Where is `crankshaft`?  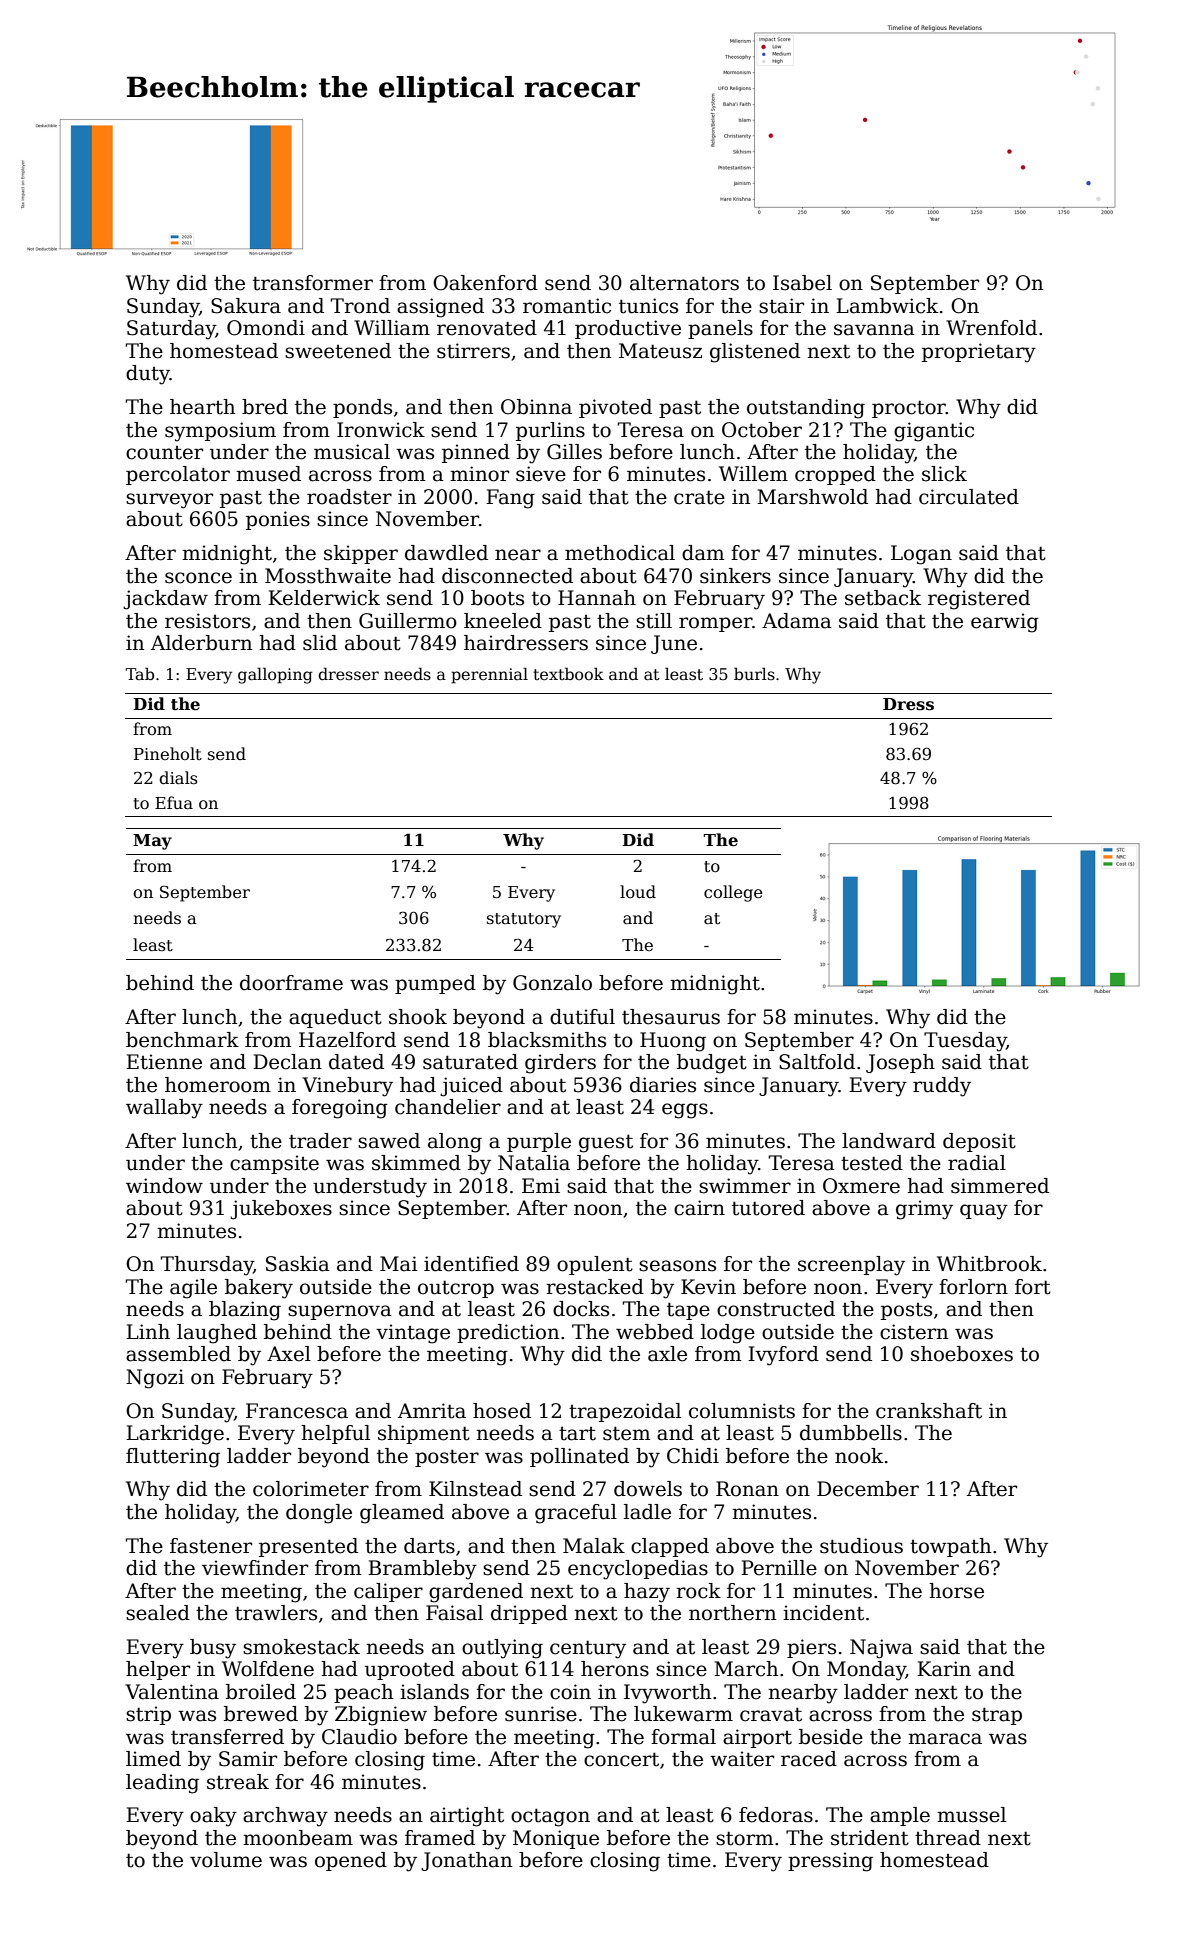 crankshaft is located at coordinates (929, 1411).
